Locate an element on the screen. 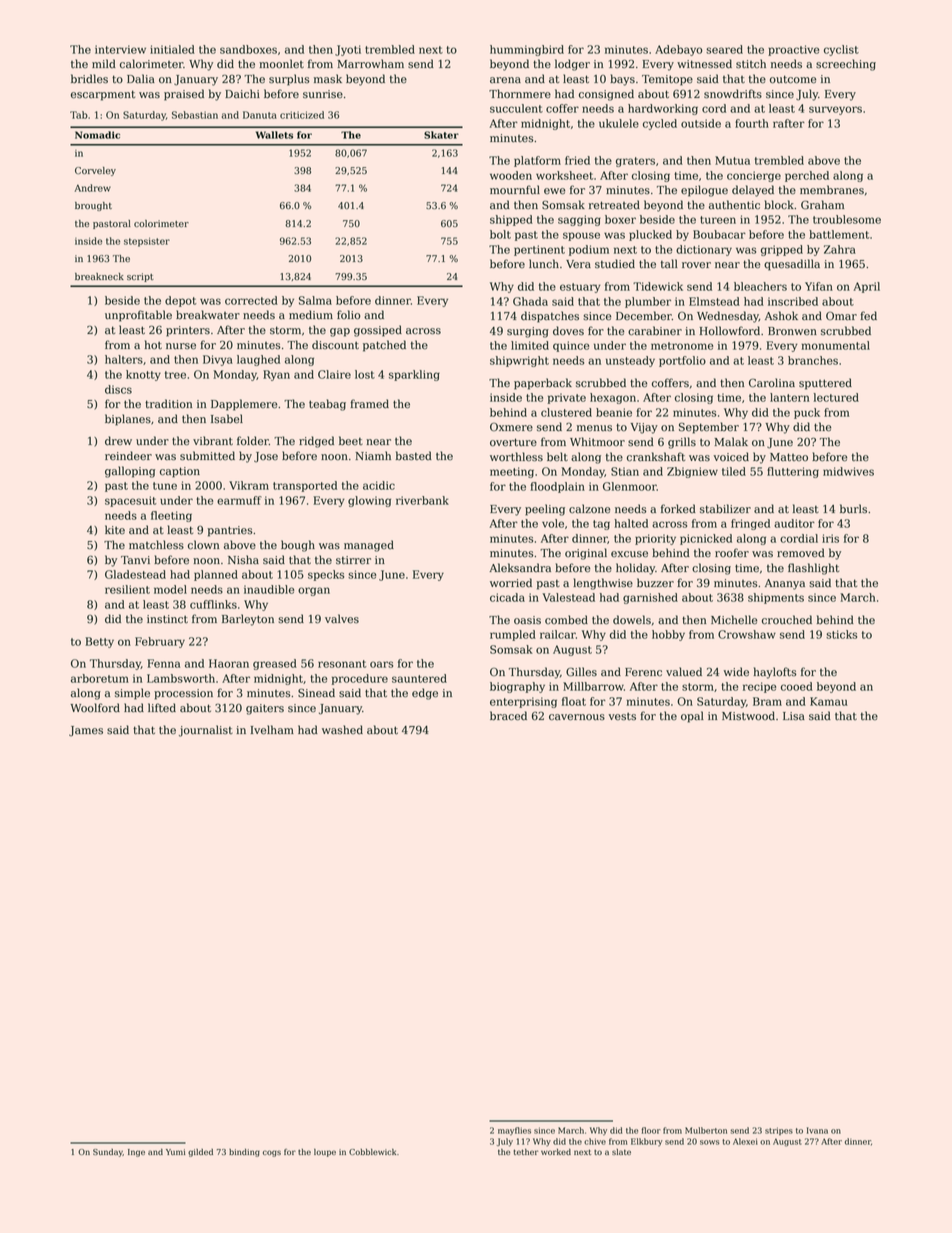 This screenshot has width=952, height=1233. outcome is located at coordinates (793, 79).
